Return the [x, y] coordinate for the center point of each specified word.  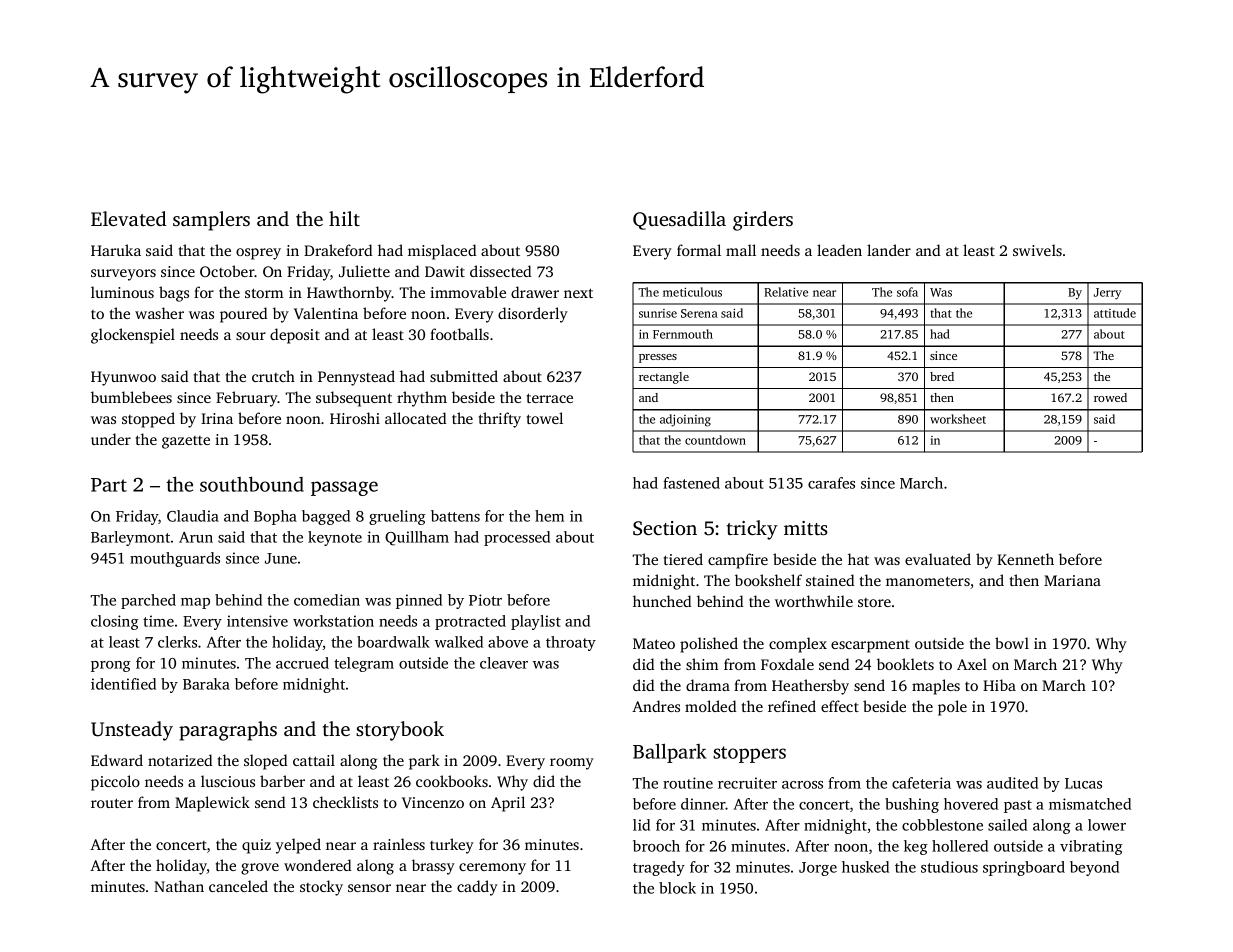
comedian [327, 600]
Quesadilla [679, 220]
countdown [715, 440]
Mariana [1072, 580]
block [677, 888]
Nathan [179, 886]
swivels [1037, 250]
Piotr [485, 600]
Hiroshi [355, 418]
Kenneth [1025, 559]
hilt [344, 218]
